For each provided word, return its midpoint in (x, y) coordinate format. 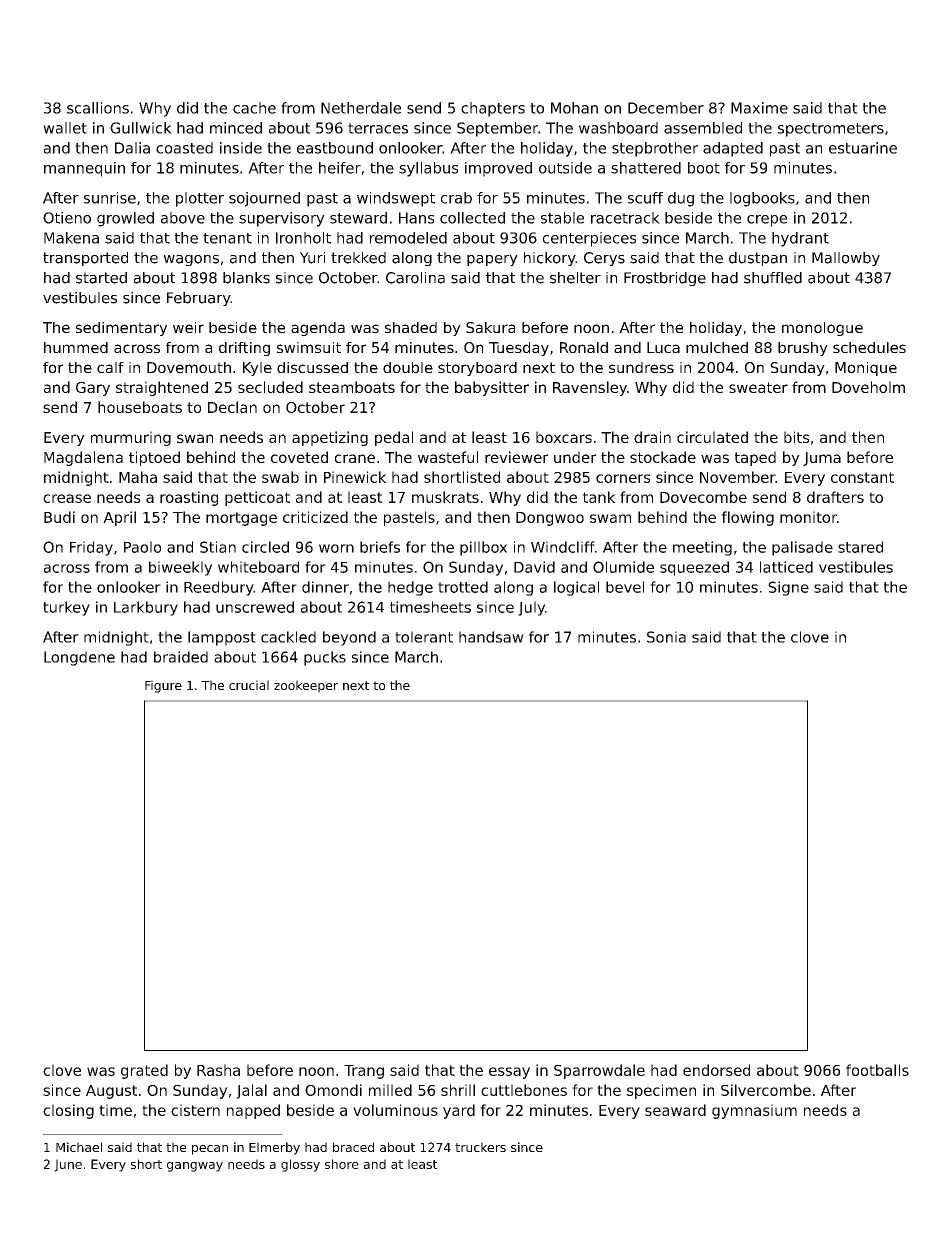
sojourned (264, 199)
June (68, 1165)
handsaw (491, 637)
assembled (703, 128)
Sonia (666, 637)
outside (565, 168)
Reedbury (219, 588)
